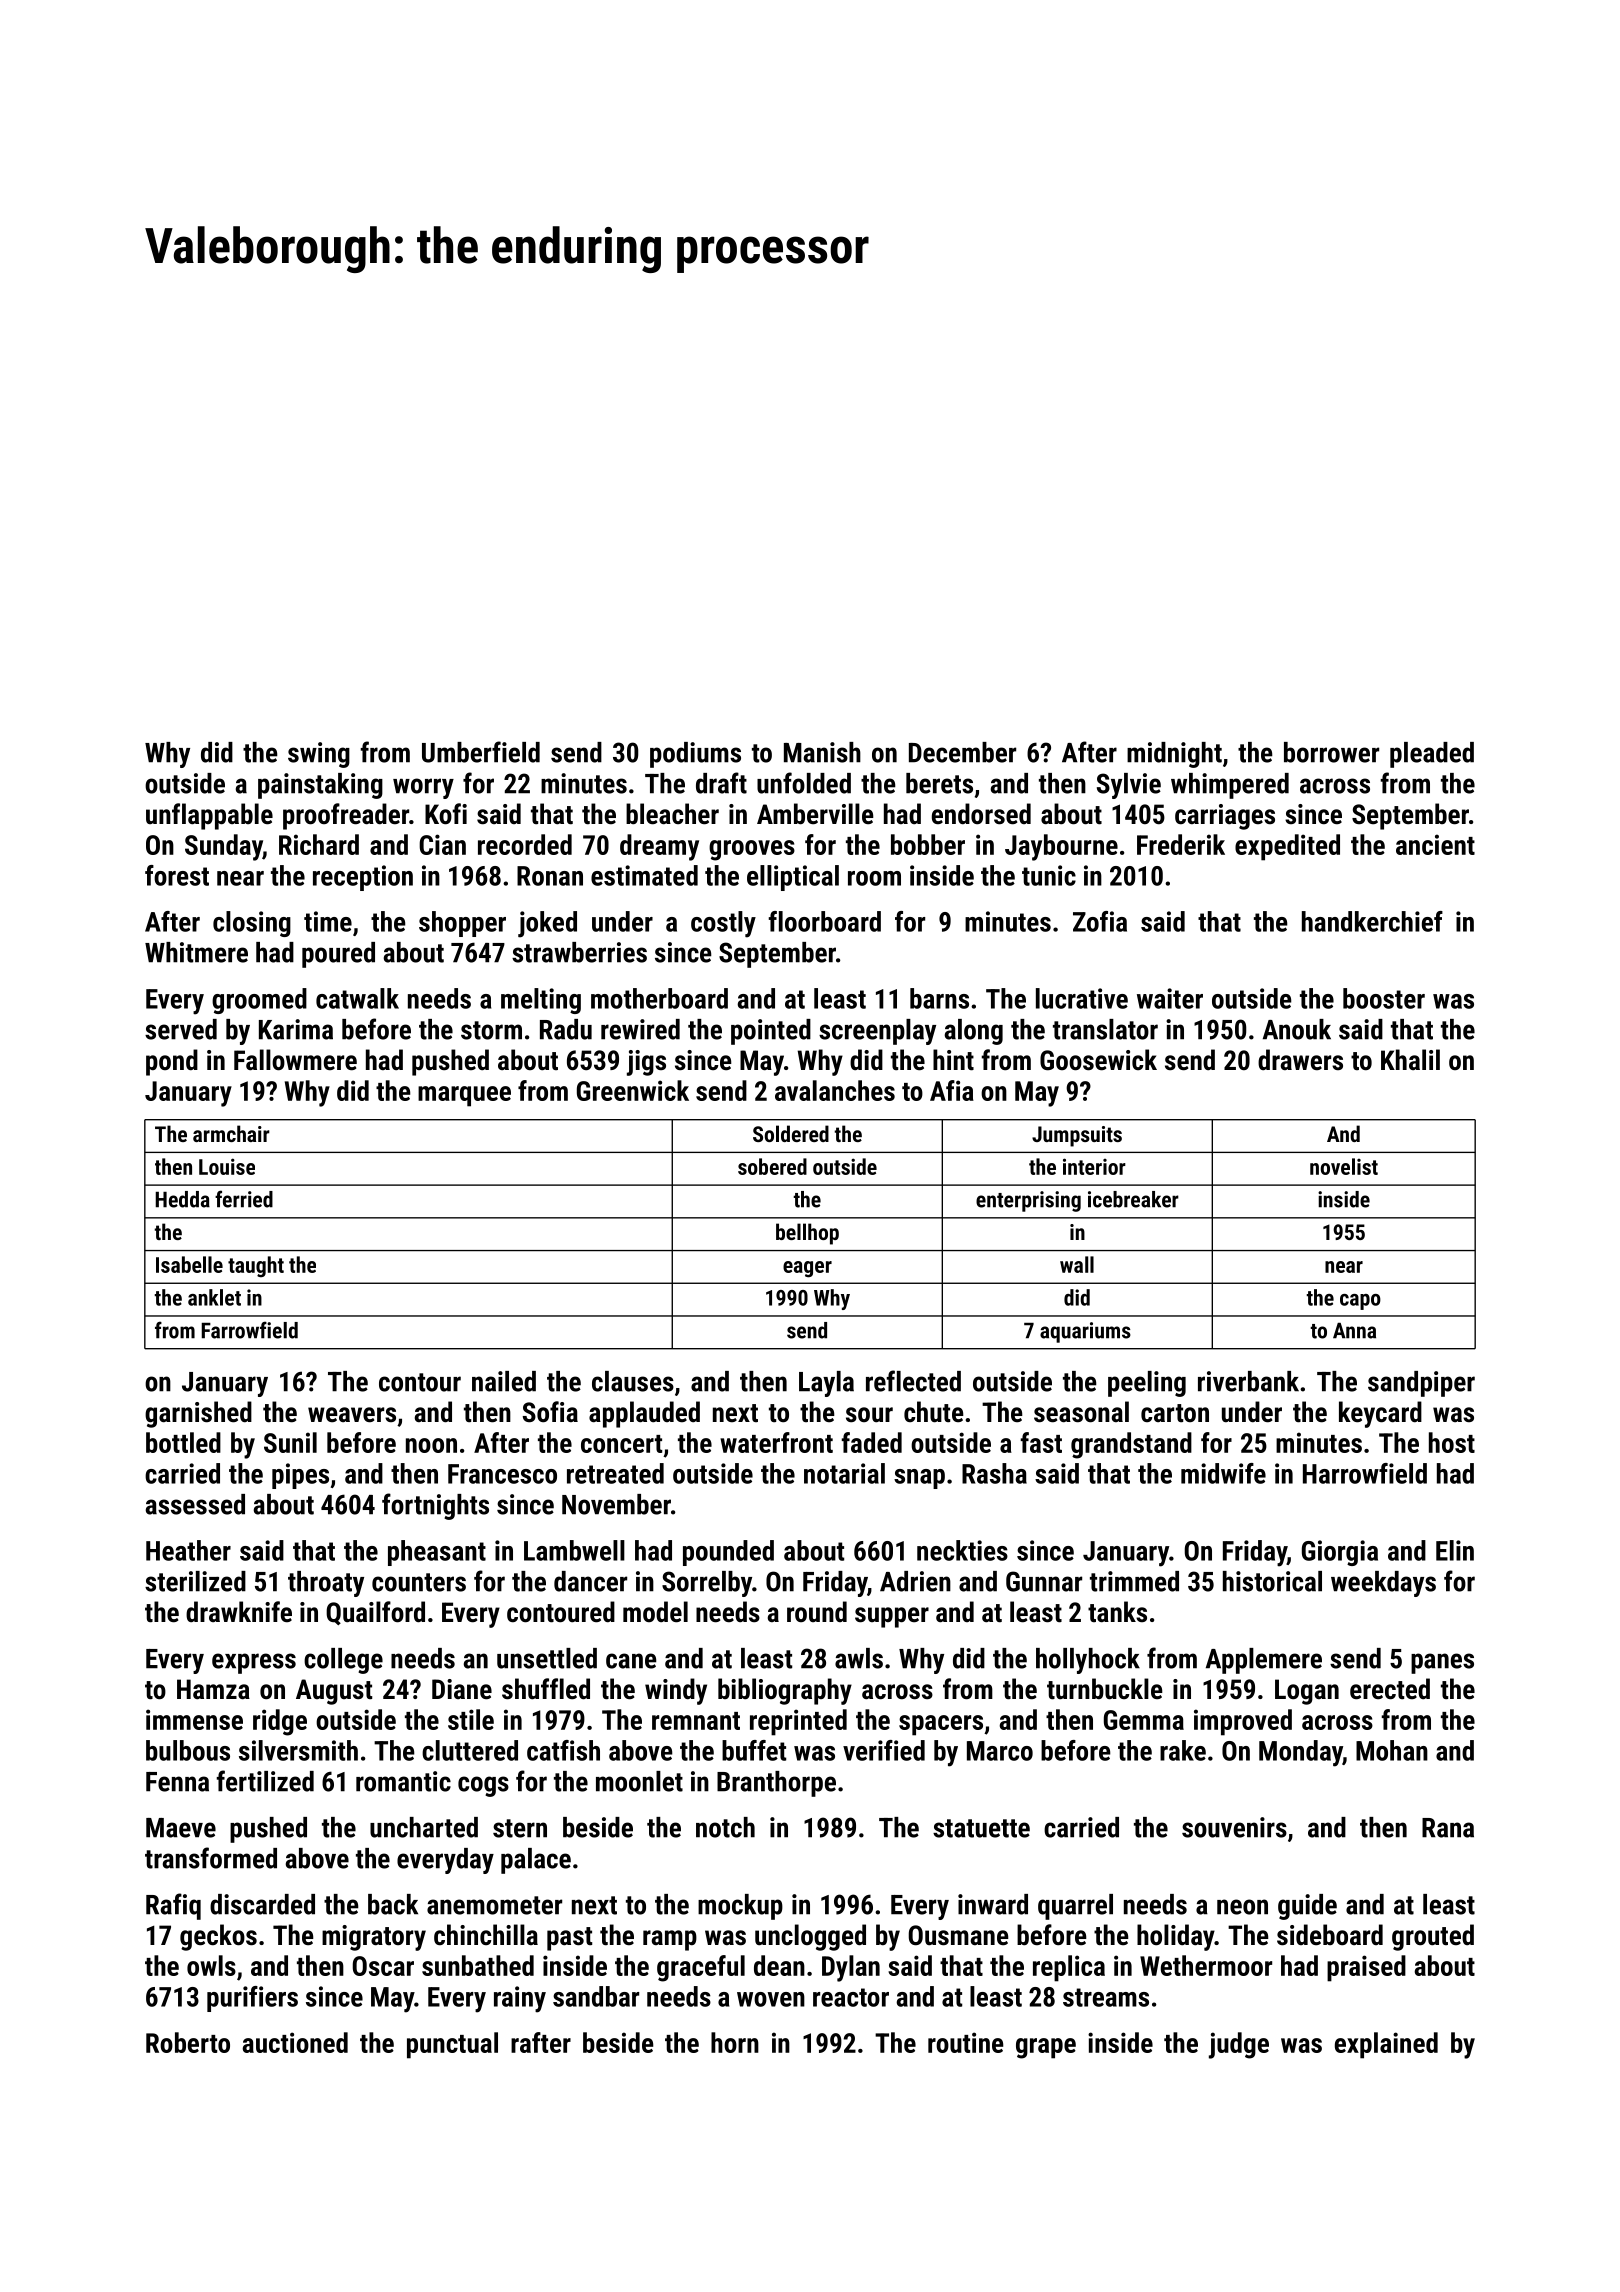  I want to click on cogs, so click(483, 1786).
